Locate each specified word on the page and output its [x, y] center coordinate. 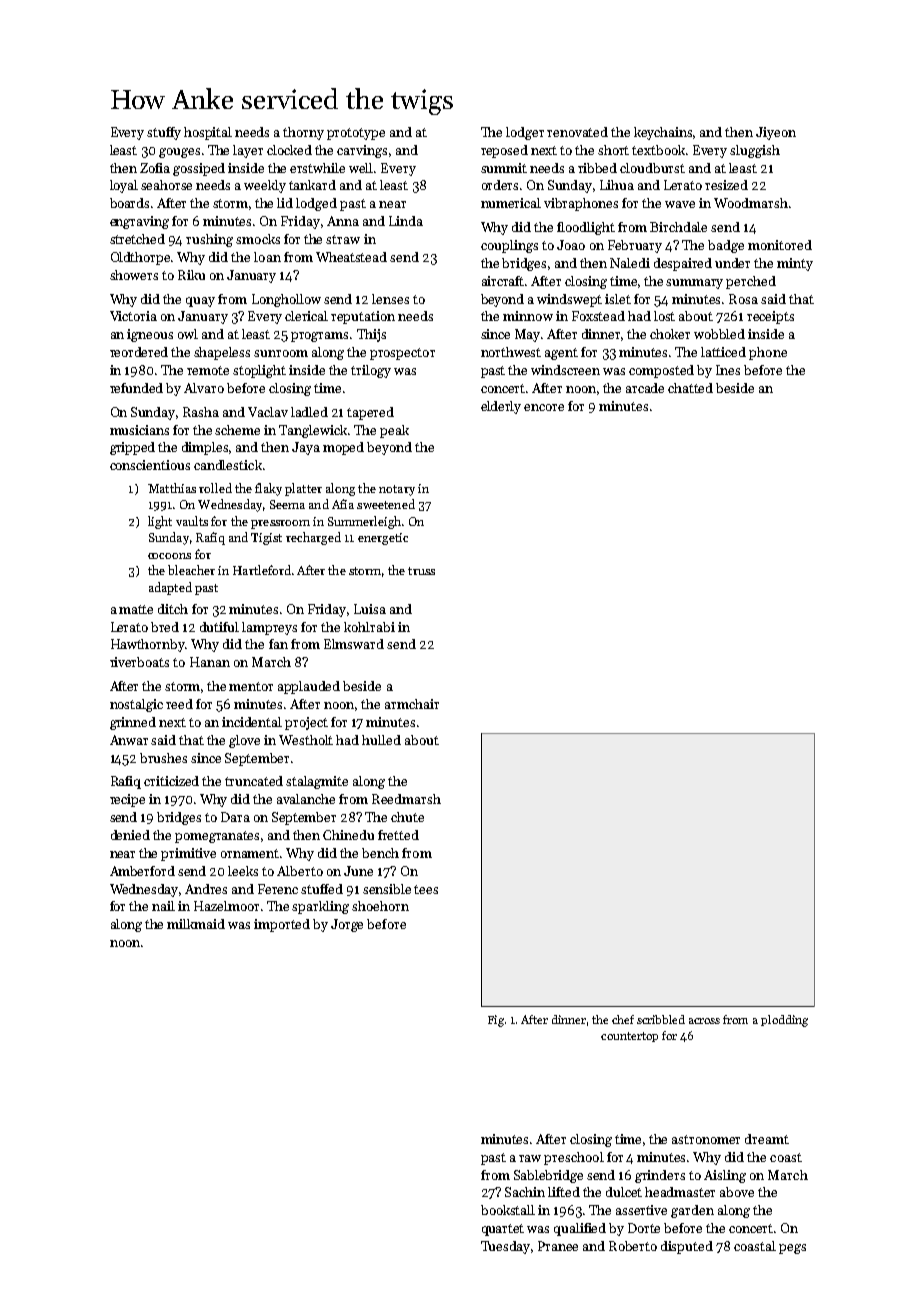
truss [421, 571]
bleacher [191, 570]
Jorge [347, 925]
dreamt [767, 1139]
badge [726, 246]
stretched [137, 239]
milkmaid [196, 924]
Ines [728, 370]
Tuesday [505, 1247]
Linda [406, 221]
